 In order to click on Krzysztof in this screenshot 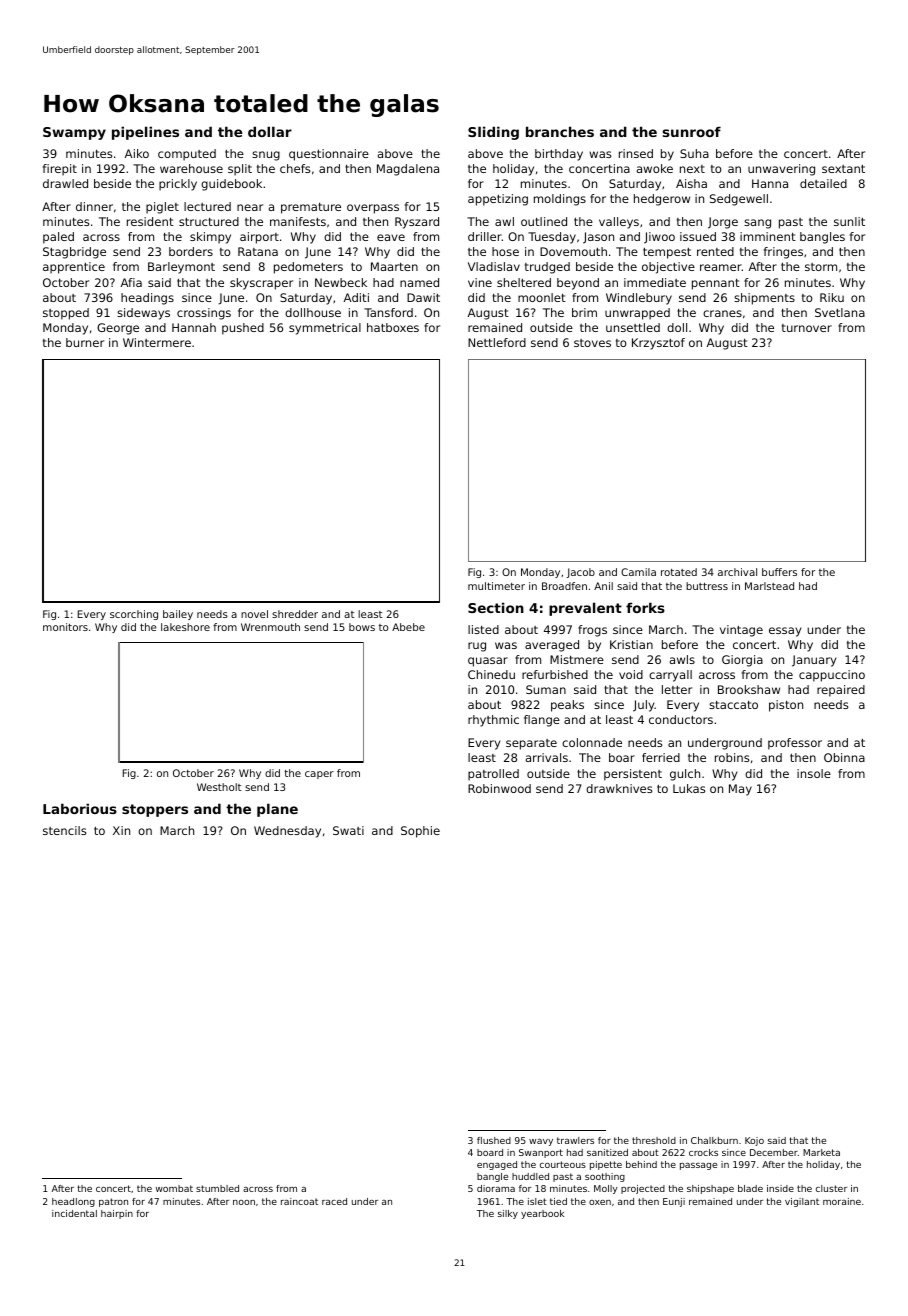, I will do `click(658, 344)`.
